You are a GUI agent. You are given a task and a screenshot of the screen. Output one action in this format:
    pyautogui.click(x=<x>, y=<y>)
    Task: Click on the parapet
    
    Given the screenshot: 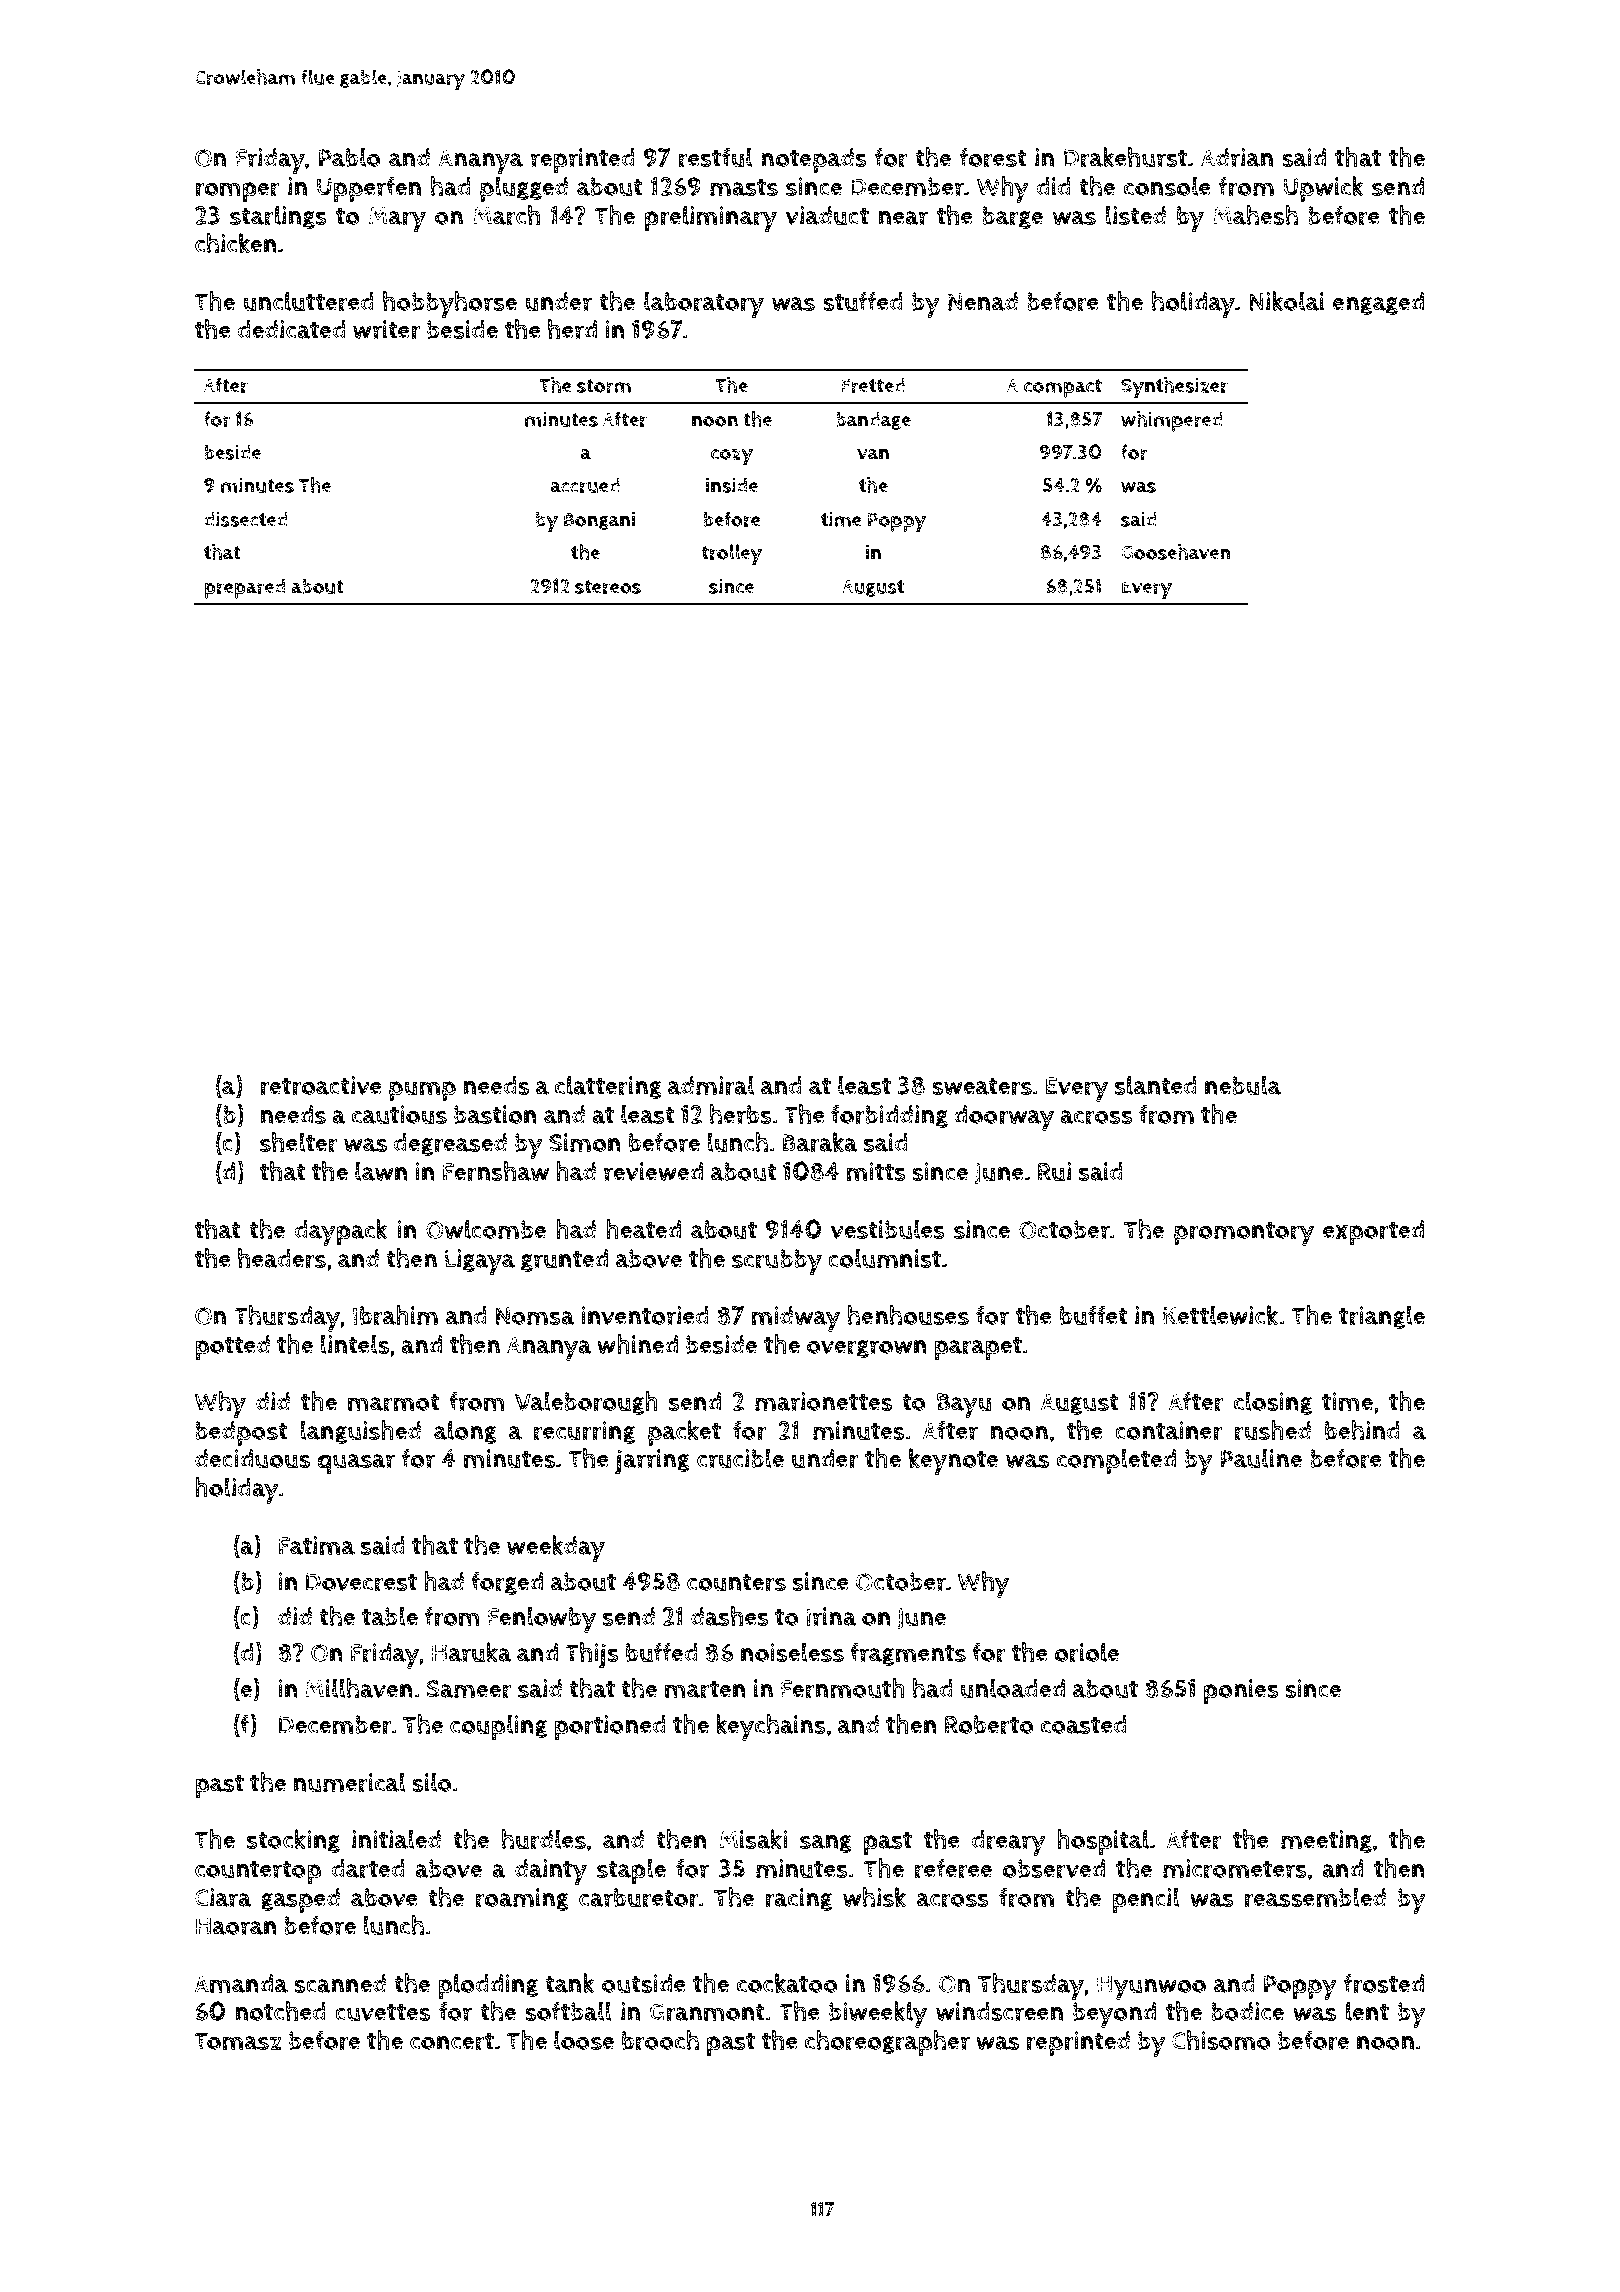 What is the action you would take?
    pyautogui.click(x=978, y=1348)
